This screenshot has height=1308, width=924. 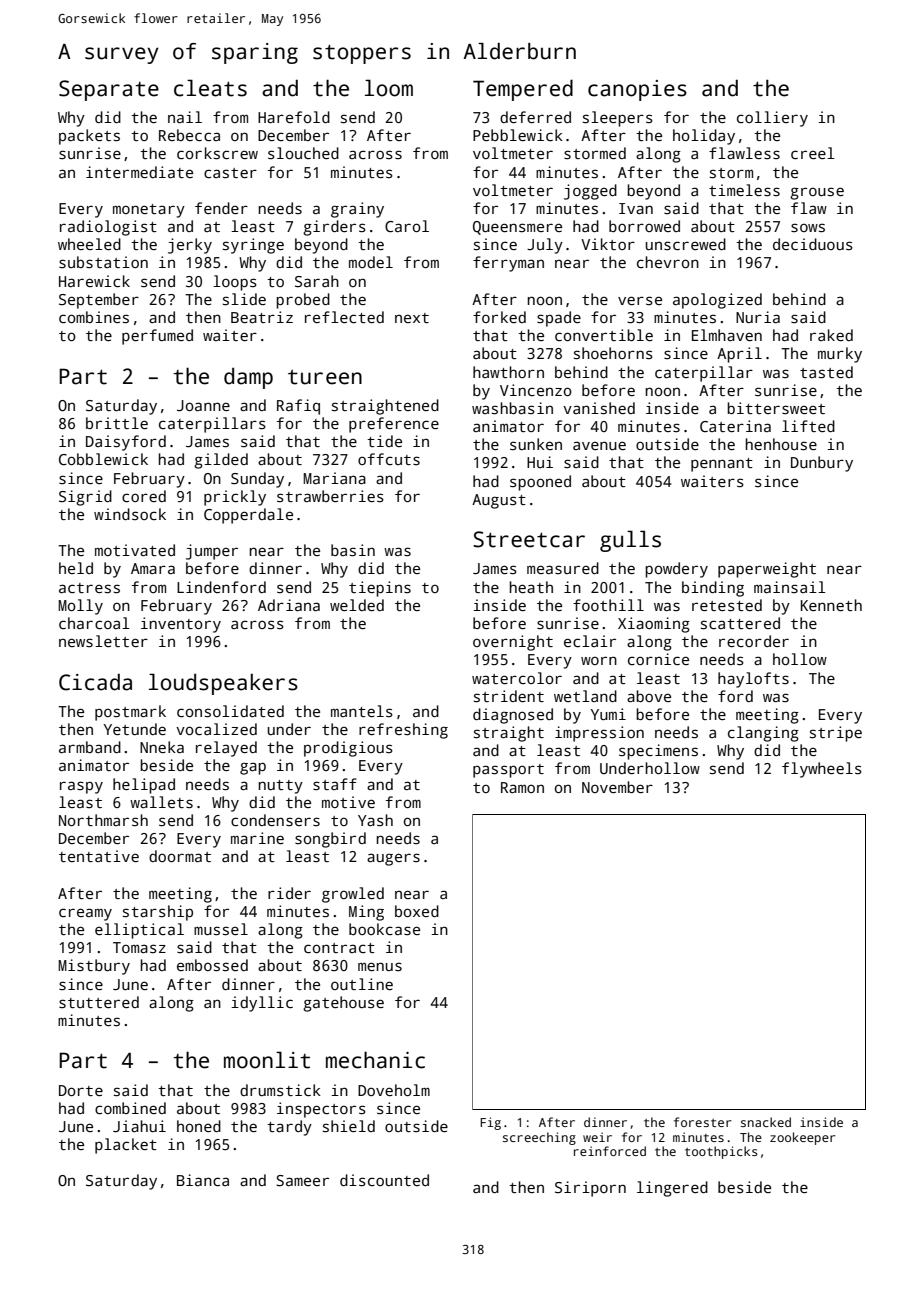 I want to click on creel, so click(x=813, y=153).
